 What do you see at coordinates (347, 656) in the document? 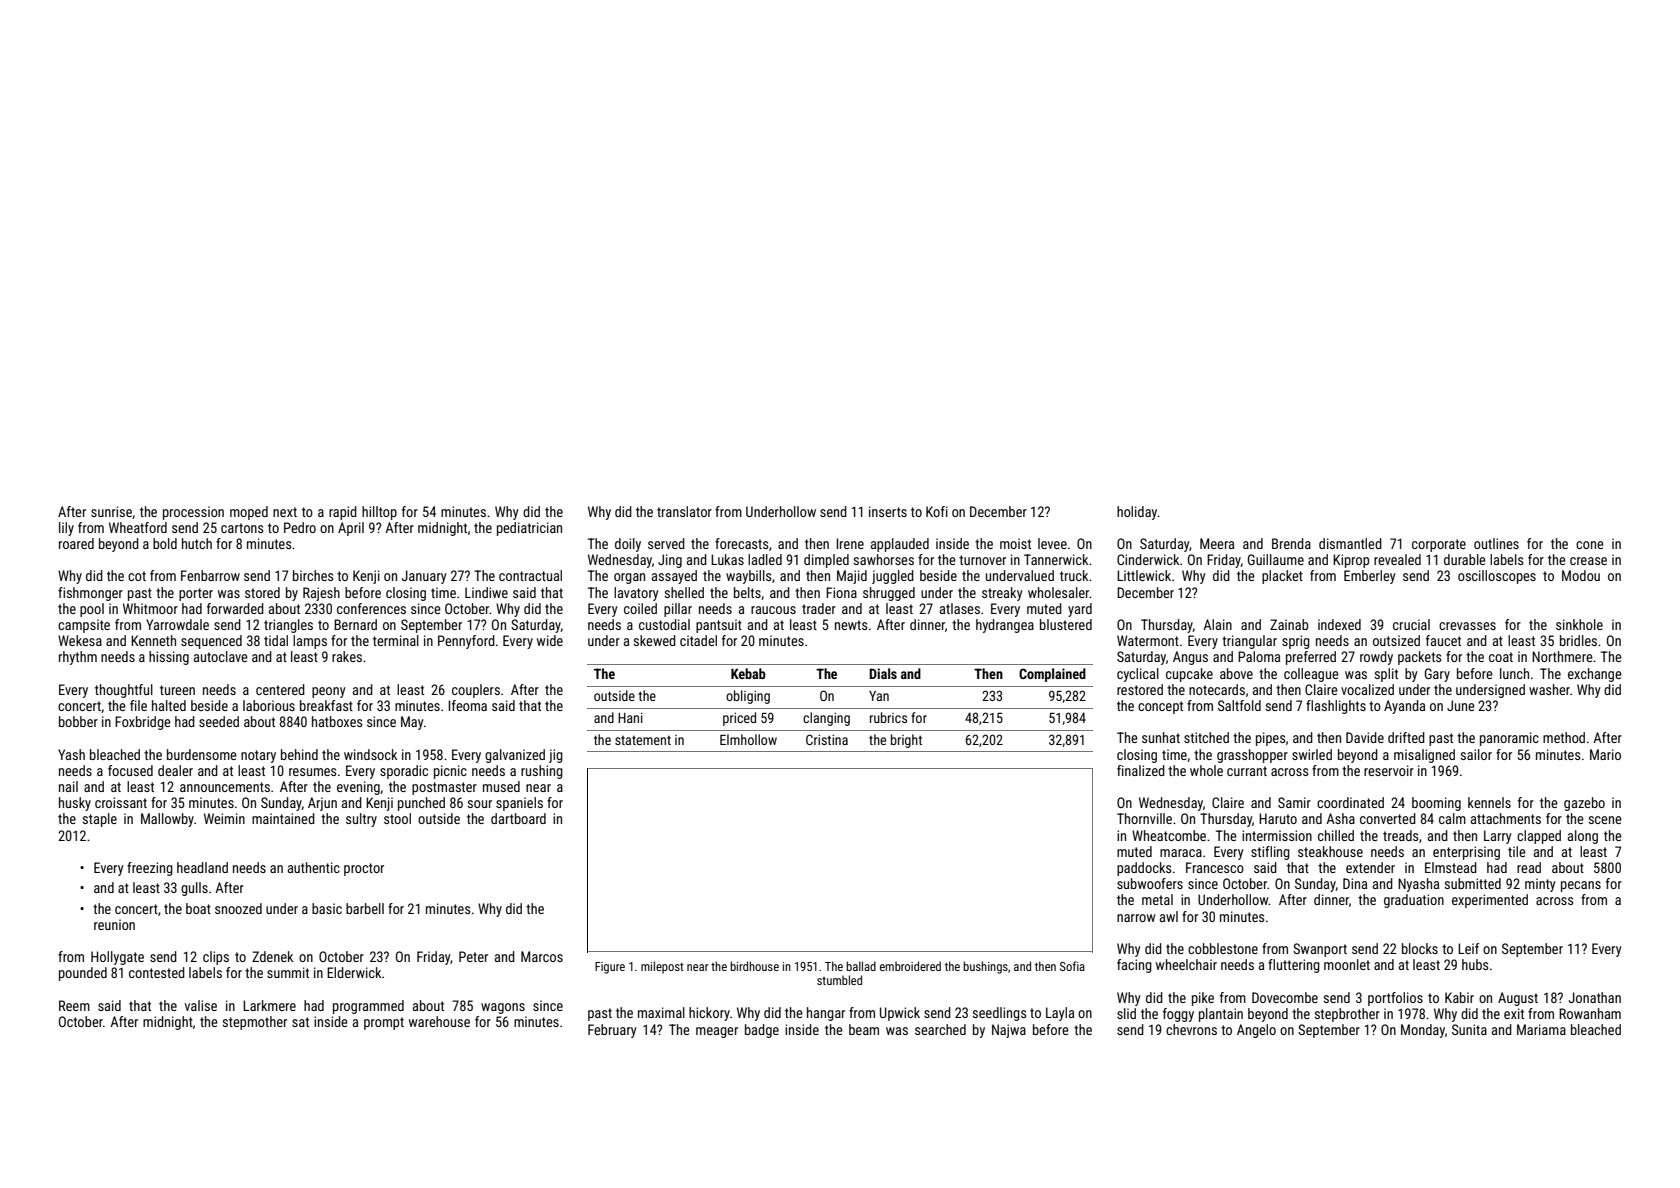
I see `rakes` at bounding box center [347, 656].
